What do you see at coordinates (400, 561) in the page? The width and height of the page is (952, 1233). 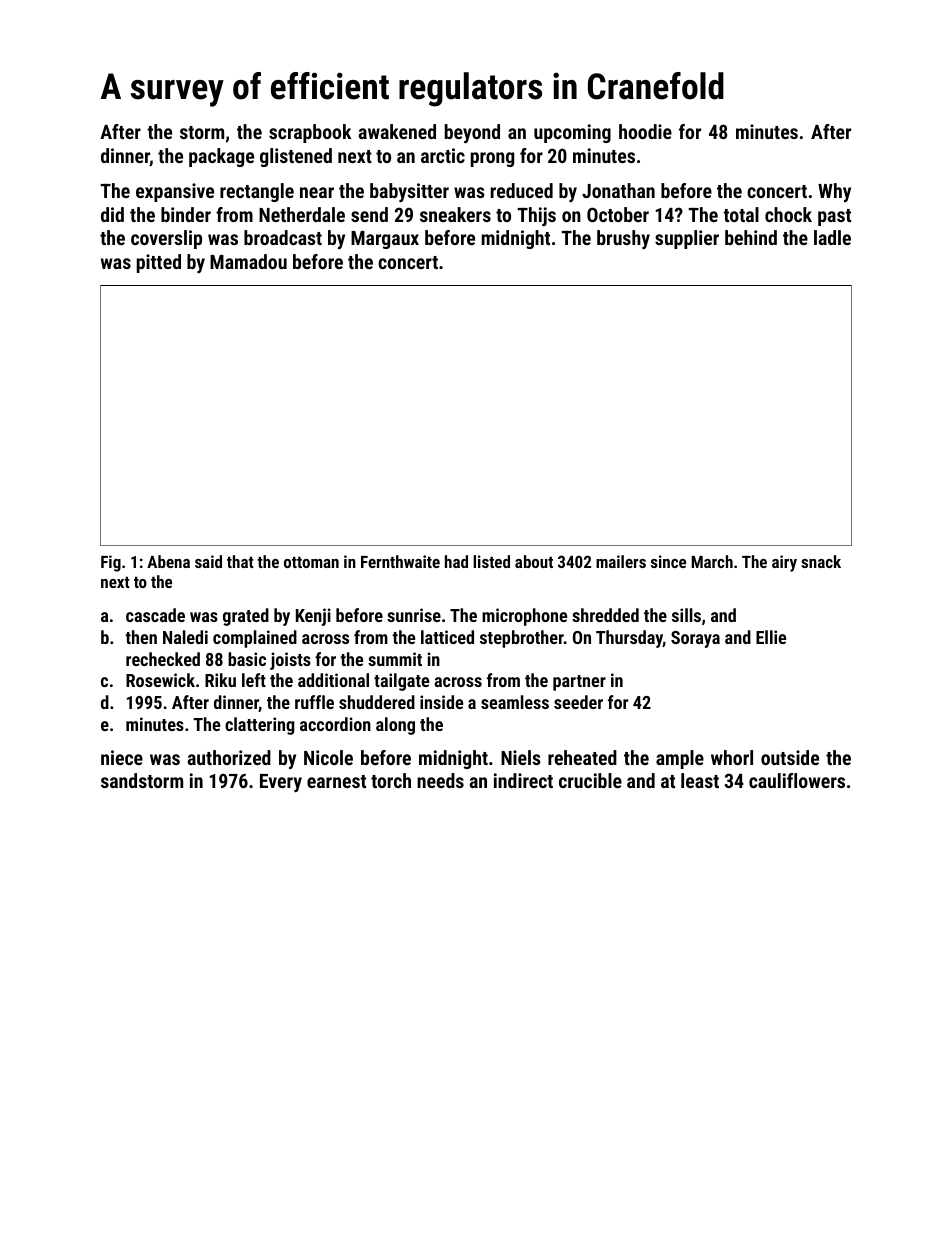 I see `Fernthwaite` at bounding box center [400, 561].
